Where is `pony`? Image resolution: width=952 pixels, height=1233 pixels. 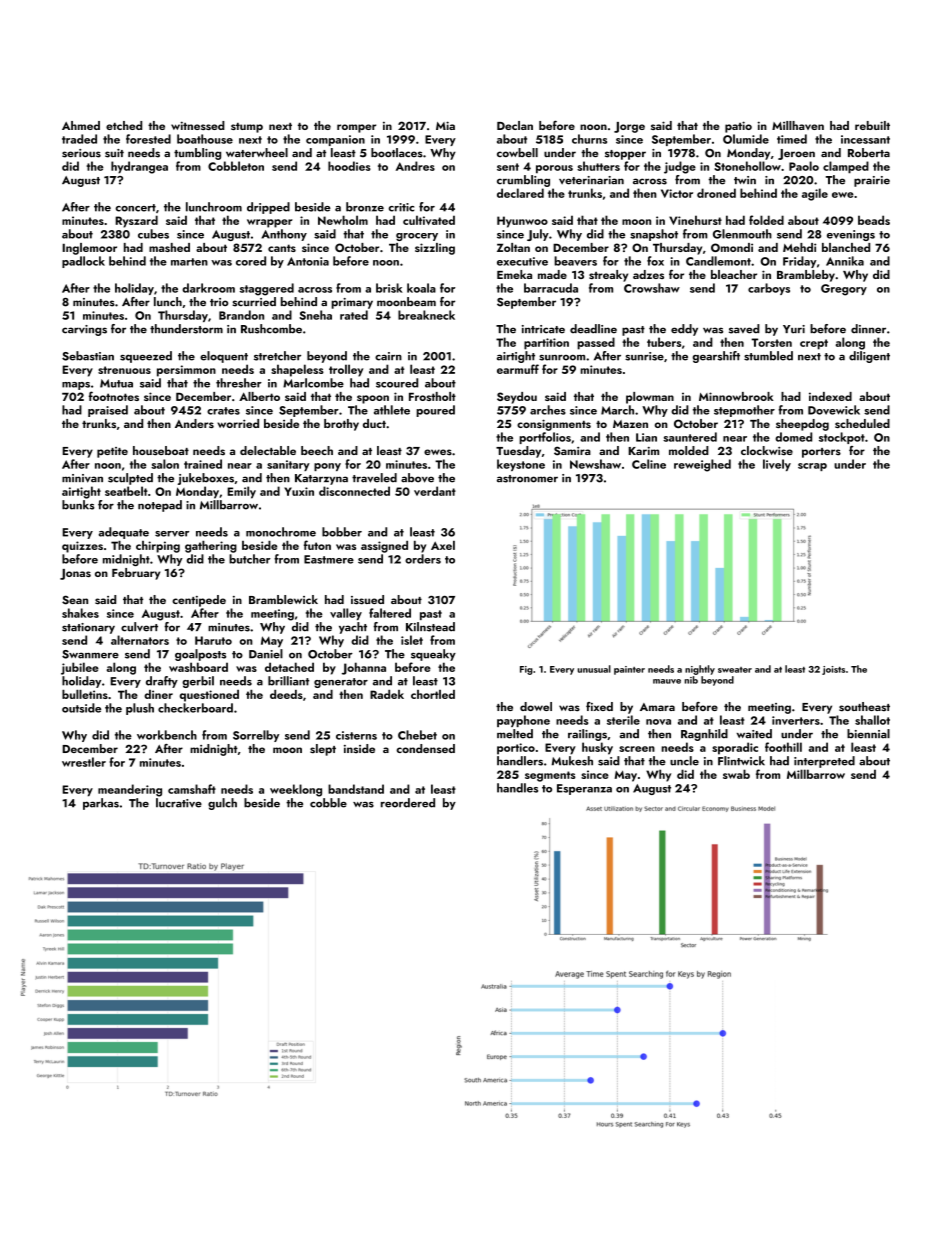
pony is located at coordinates (327, 467).
